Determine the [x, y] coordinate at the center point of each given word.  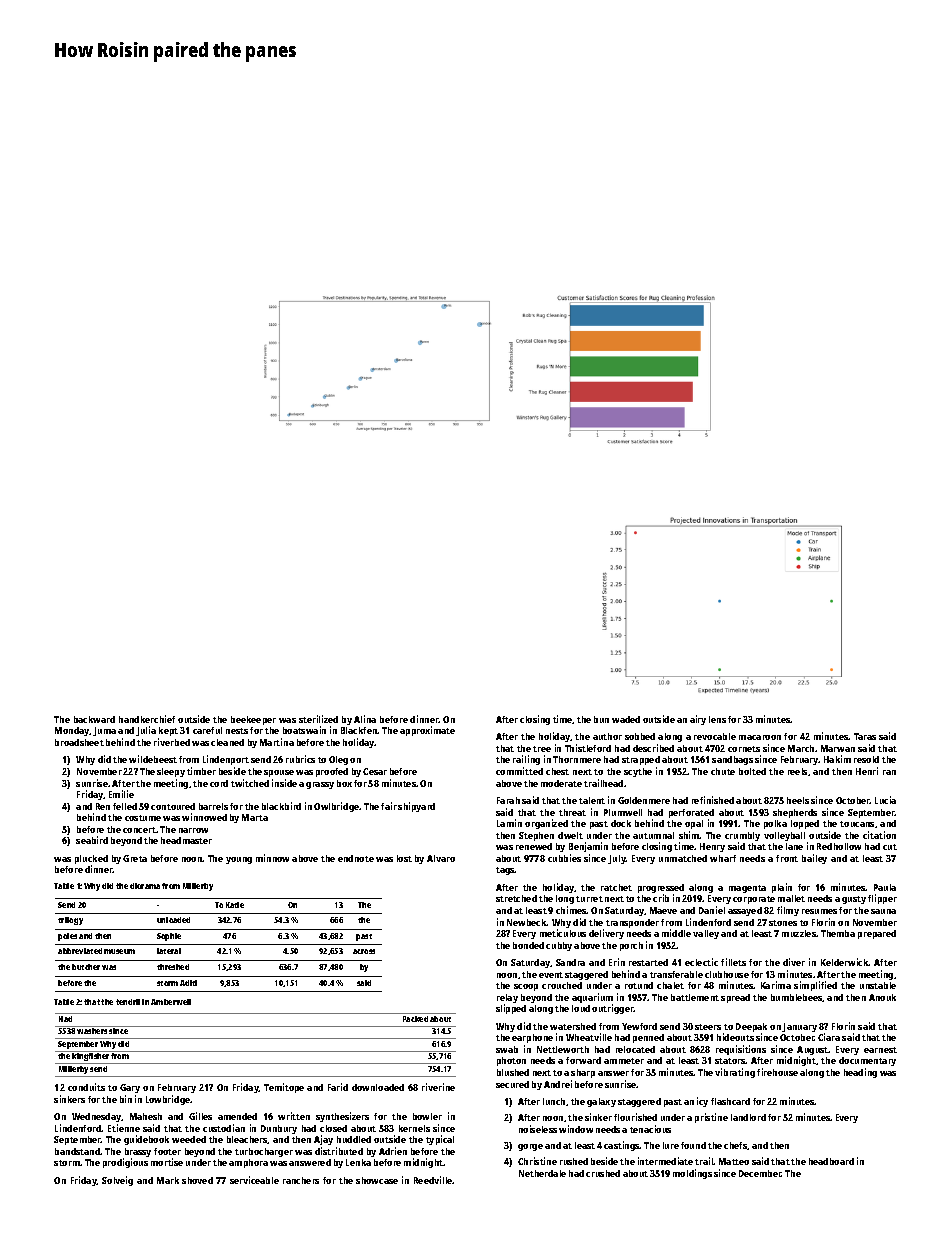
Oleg [338, 760]
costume [143, 818]
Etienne [124, 1128]
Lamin [509, 823]
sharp [583, 1073]
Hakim [837, 759]
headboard [831, 1161]
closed [333, 1128]
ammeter [624, 1061]
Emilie [121, 794]
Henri [867, 771]
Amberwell [171, 1002]
